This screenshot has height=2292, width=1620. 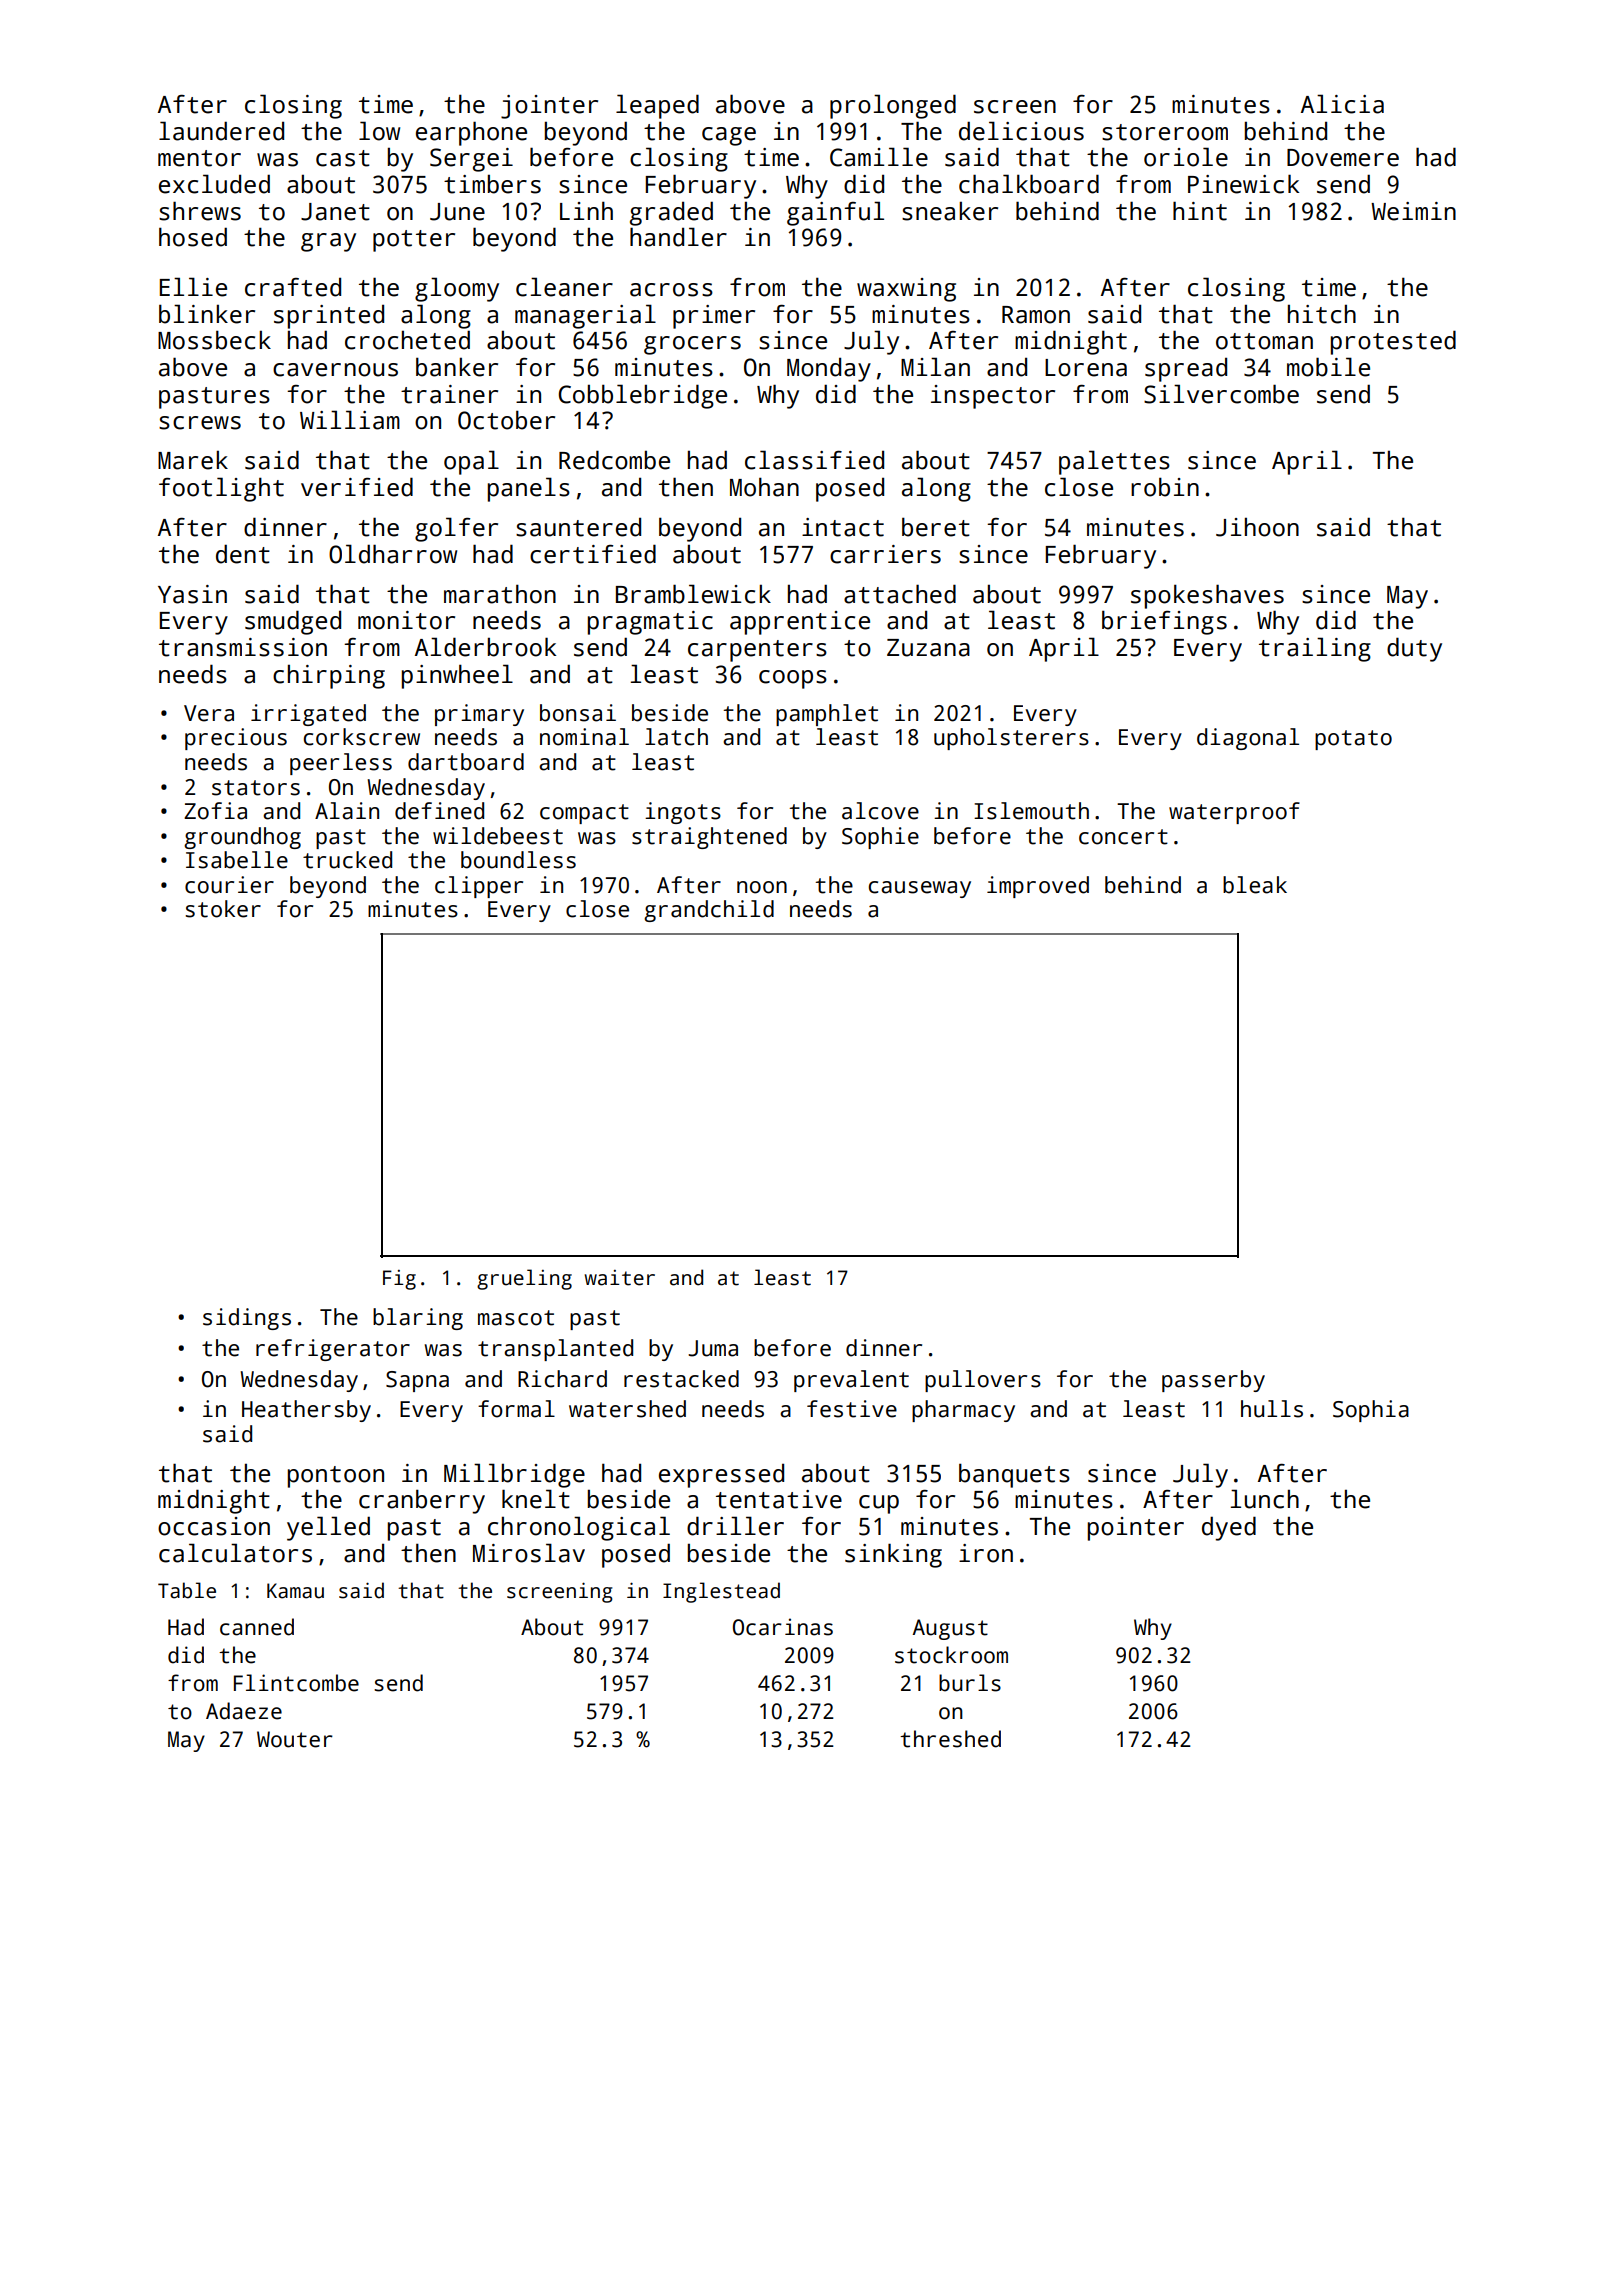 What do you see at coordinates (399, 1280) in the screenshot?
I see `Fig` at bounding box center [399, 1280].
